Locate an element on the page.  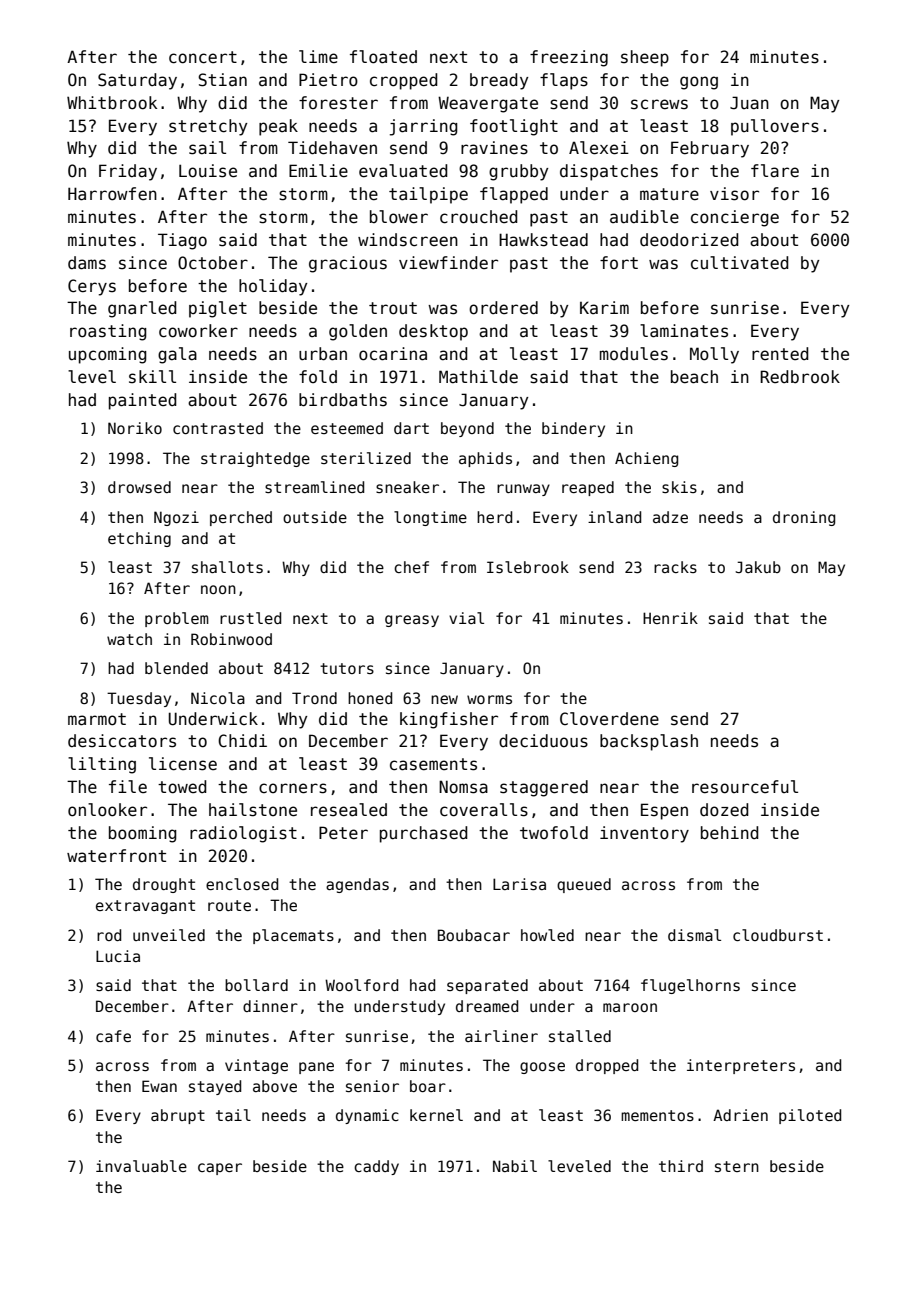
beach is located at coordinates (694, 377).
